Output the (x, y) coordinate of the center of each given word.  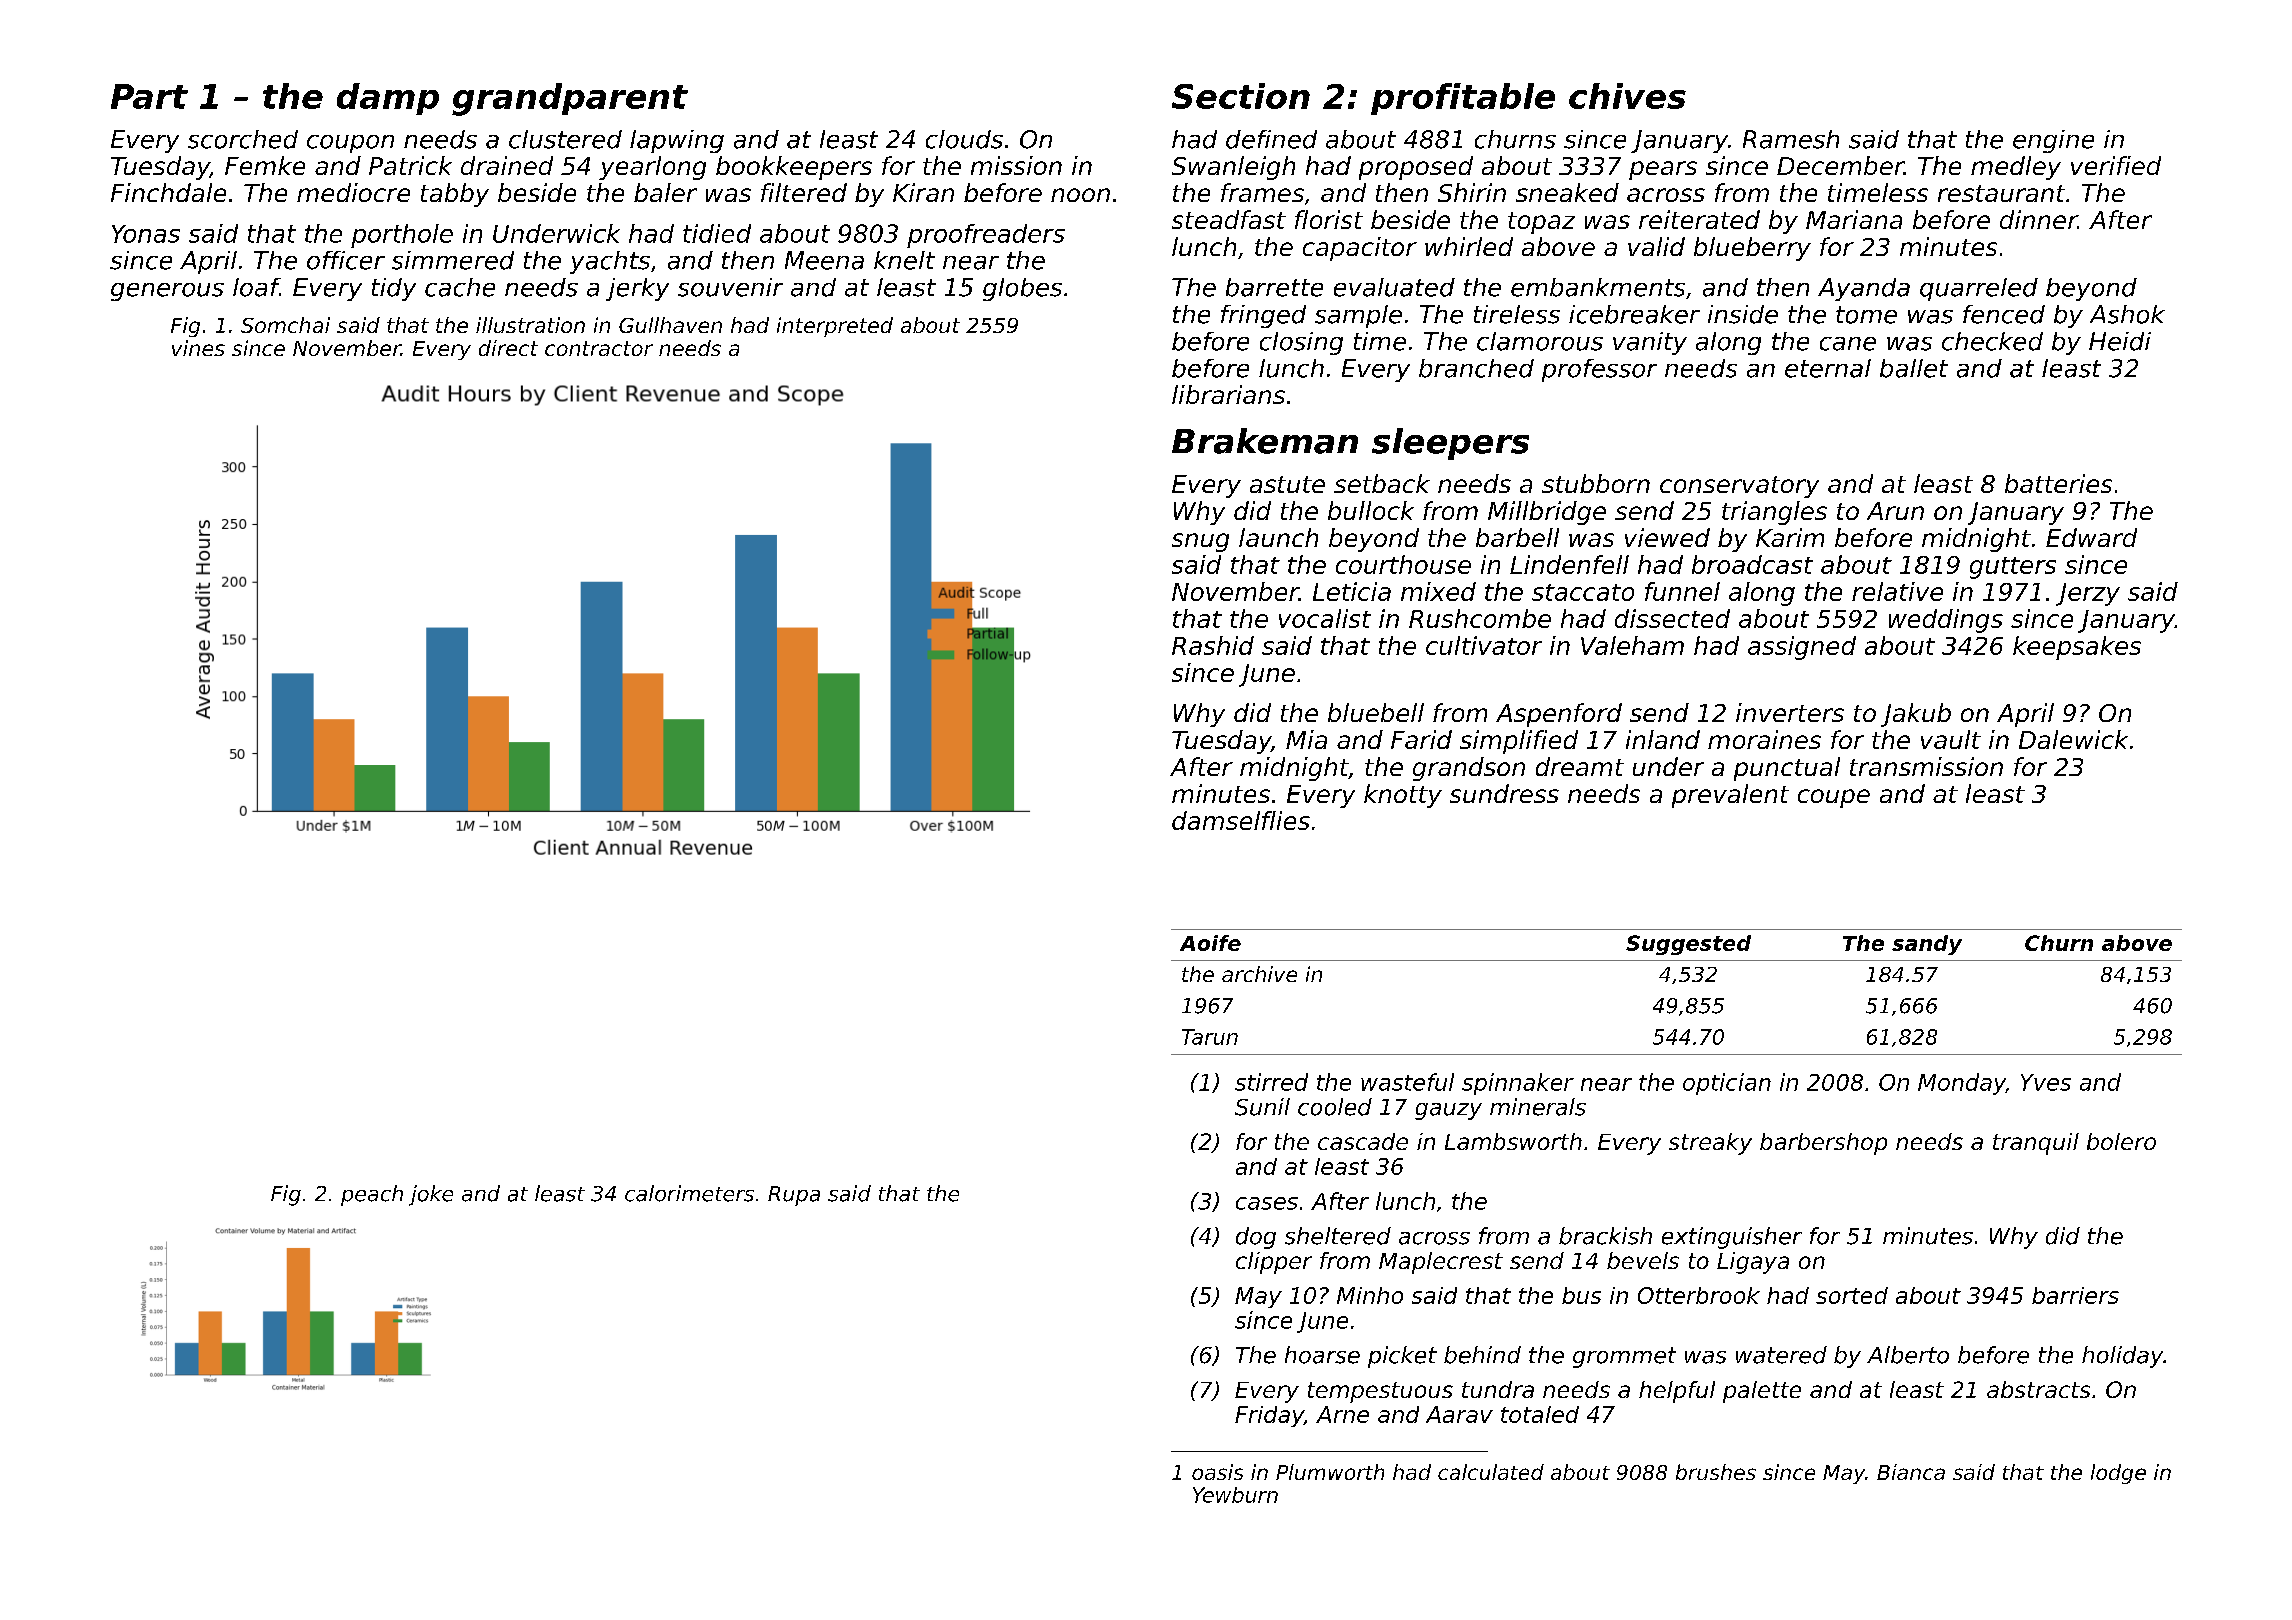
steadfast (1229, 219)
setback (1382, 483)
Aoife (1210, 943)
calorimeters (689, 1193)
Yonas (146, 234)
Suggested (1688, 945)
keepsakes (2077, 648)
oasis (1217, 1472)
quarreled (1979, 289)
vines (198, 348)
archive (1259, 974)
